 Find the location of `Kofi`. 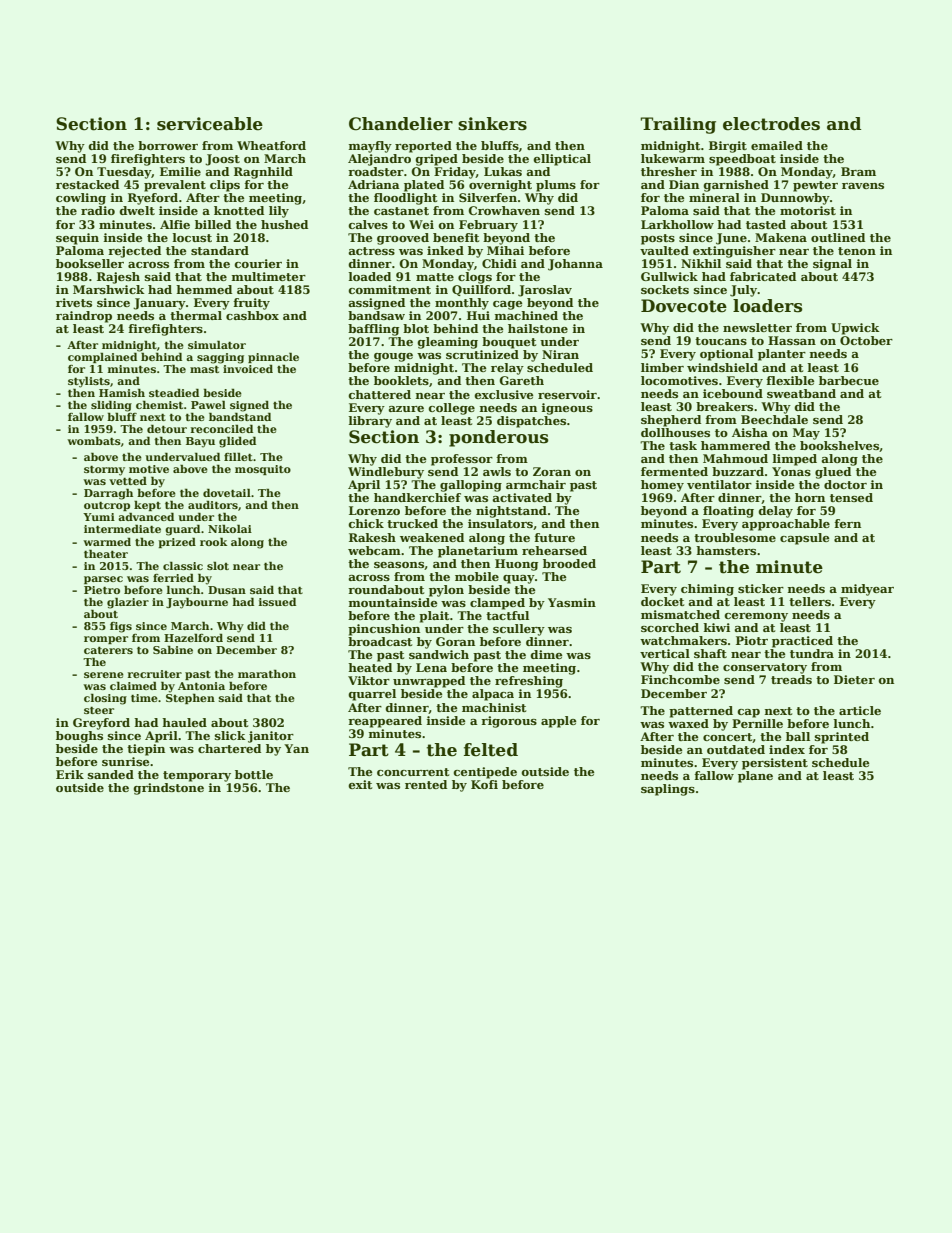

Kofi is located at coordinates (484, 784).
